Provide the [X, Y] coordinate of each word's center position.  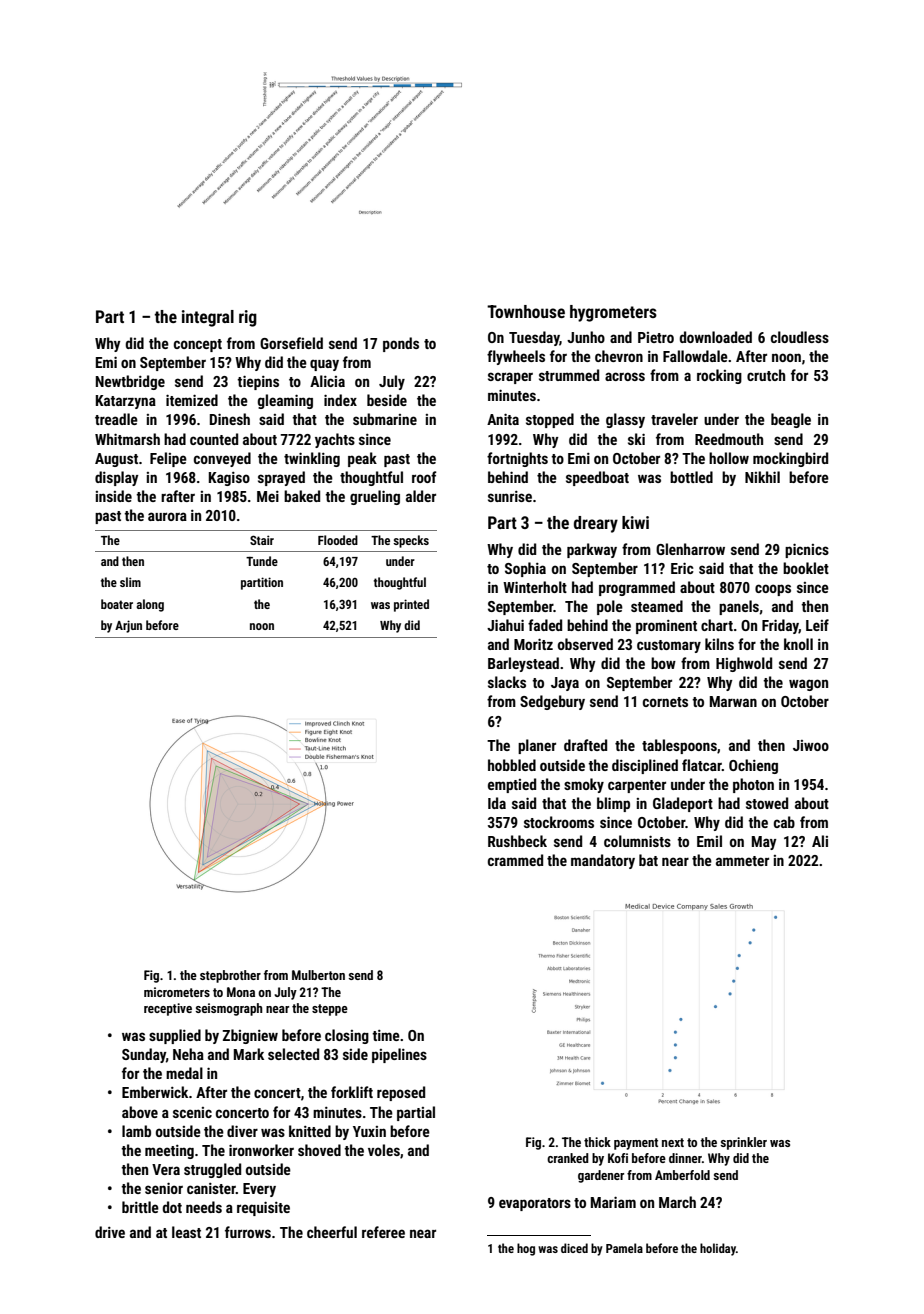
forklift [352, 1092]
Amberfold [682, 1175]
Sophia [525, 569]
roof [424, 477]
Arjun [128, 626]
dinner [685, 1158]
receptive [168, 1009]
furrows [248, 1232]
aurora [167, 516]
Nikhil [762, 477]
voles [384, 1150]
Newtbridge [130, 382]
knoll [798, 644]
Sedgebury [552, 702]
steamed [657, 606]
